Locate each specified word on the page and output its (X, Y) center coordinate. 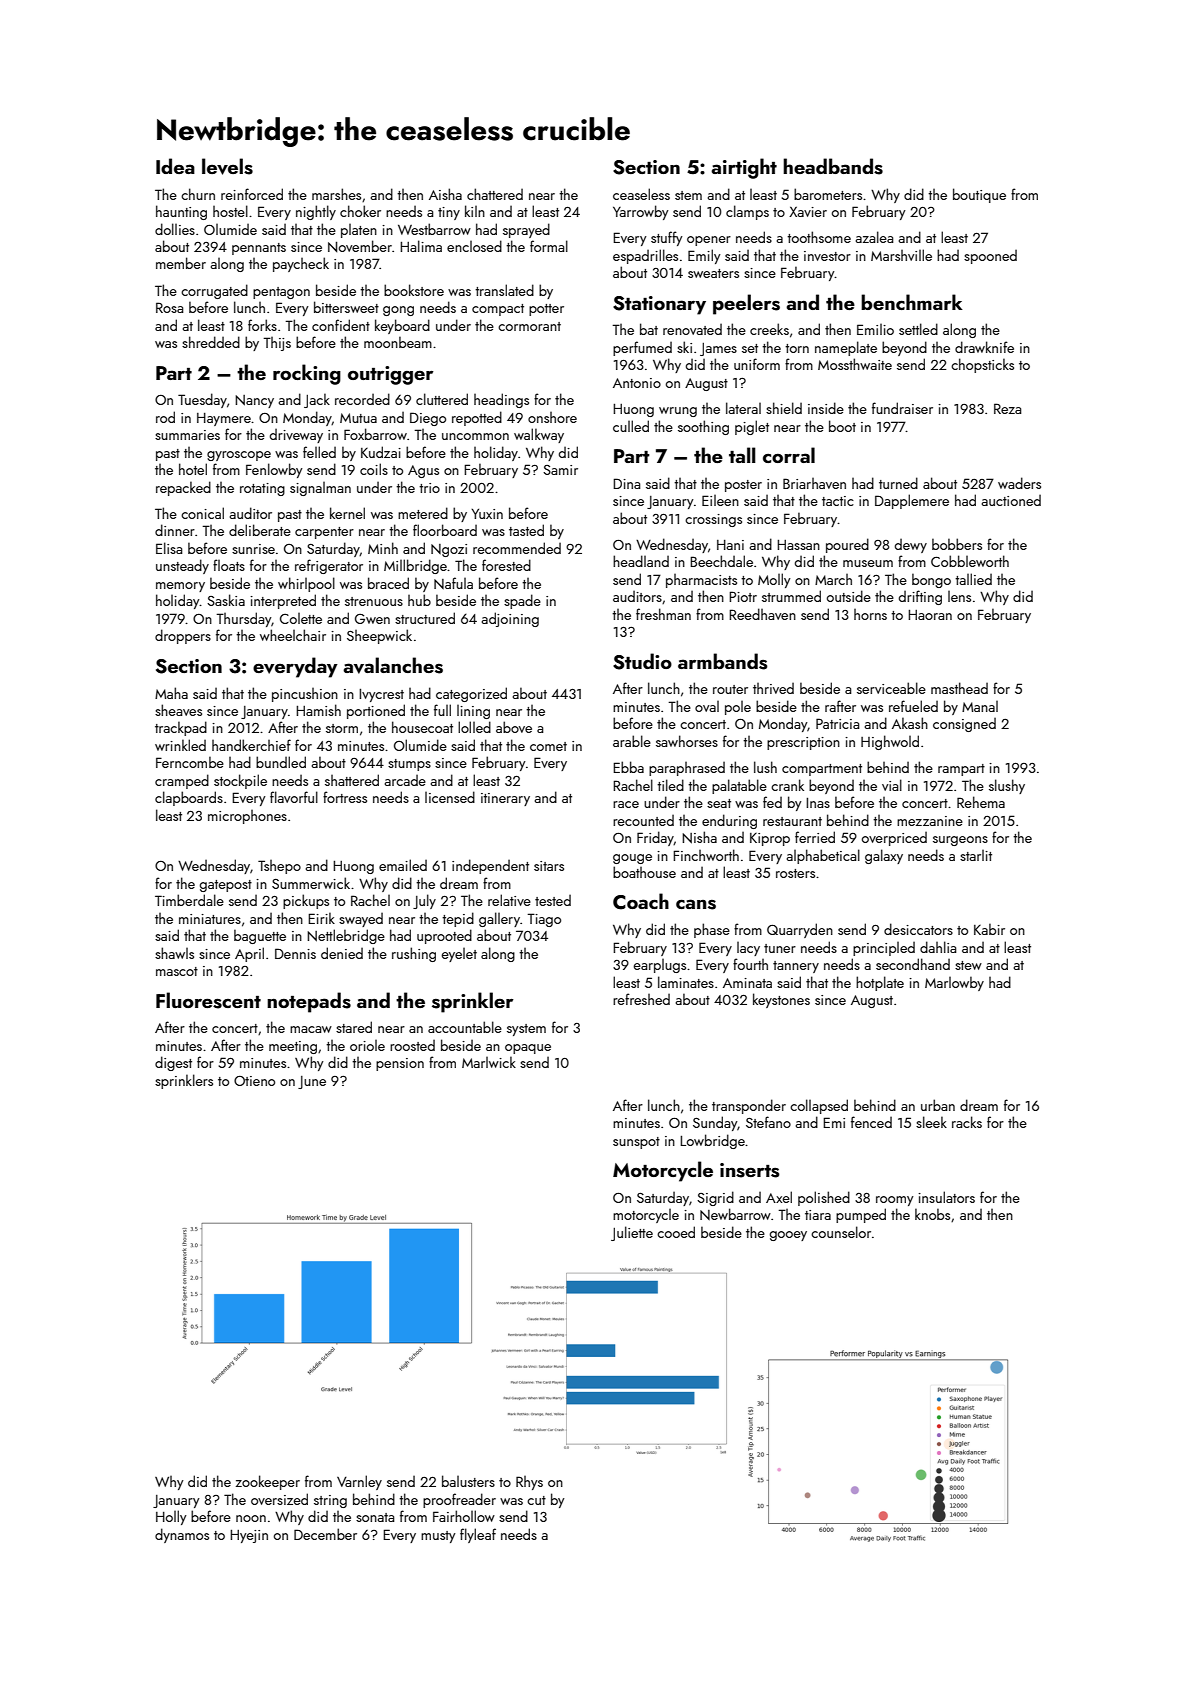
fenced (871, 1122)
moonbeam (398, 342)
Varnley (359, 1482)
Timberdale (189, 900)
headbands (833, 166)
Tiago (544, 920)
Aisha (445, 194)
